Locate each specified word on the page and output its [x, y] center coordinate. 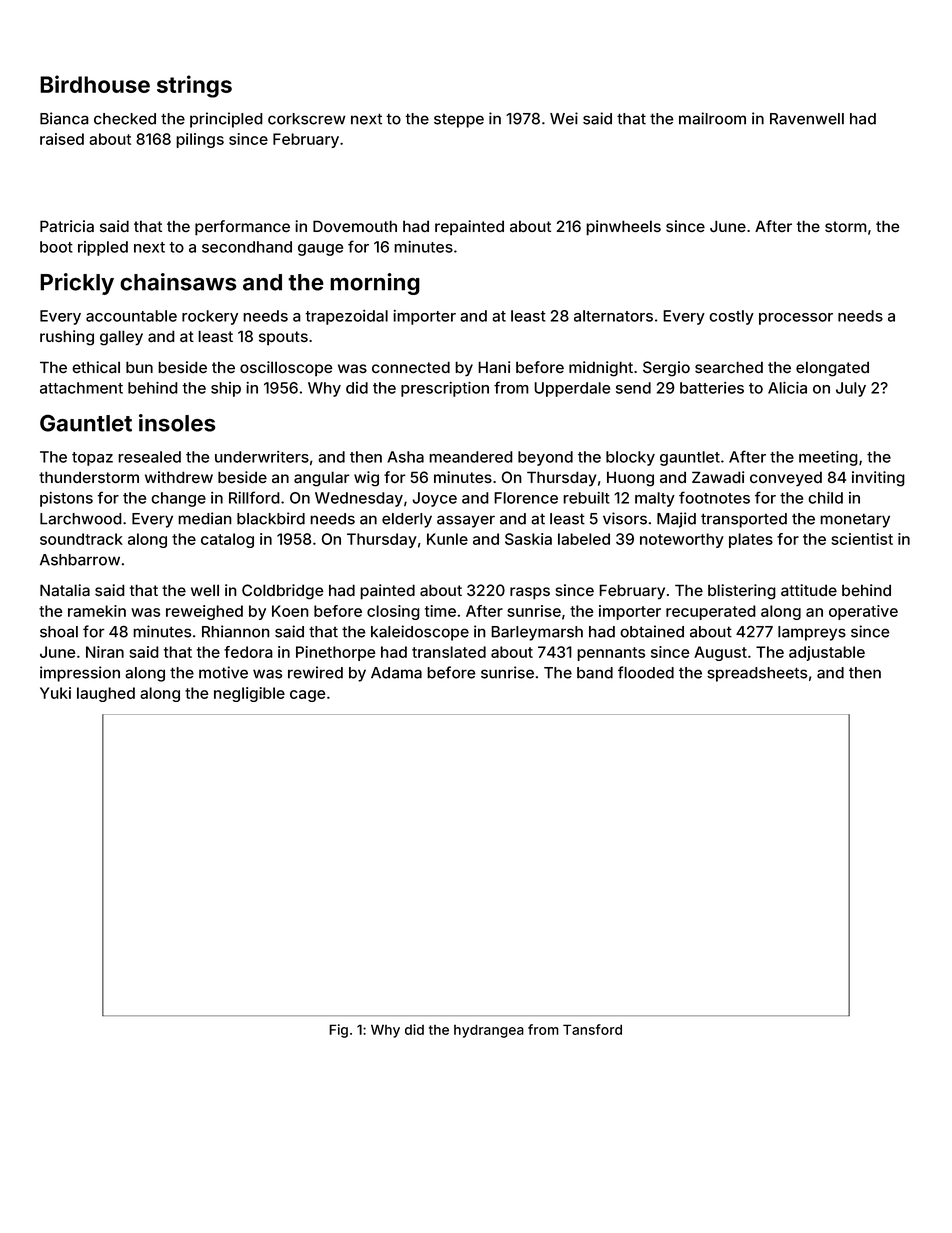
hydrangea [489, 1031]
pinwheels [623, 228]
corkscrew [307, 119]
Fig [338, 1031]
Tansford [592, 1029]
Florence [526, 498]
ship [226, 389]
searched [729, 367]
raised [62, 139]
